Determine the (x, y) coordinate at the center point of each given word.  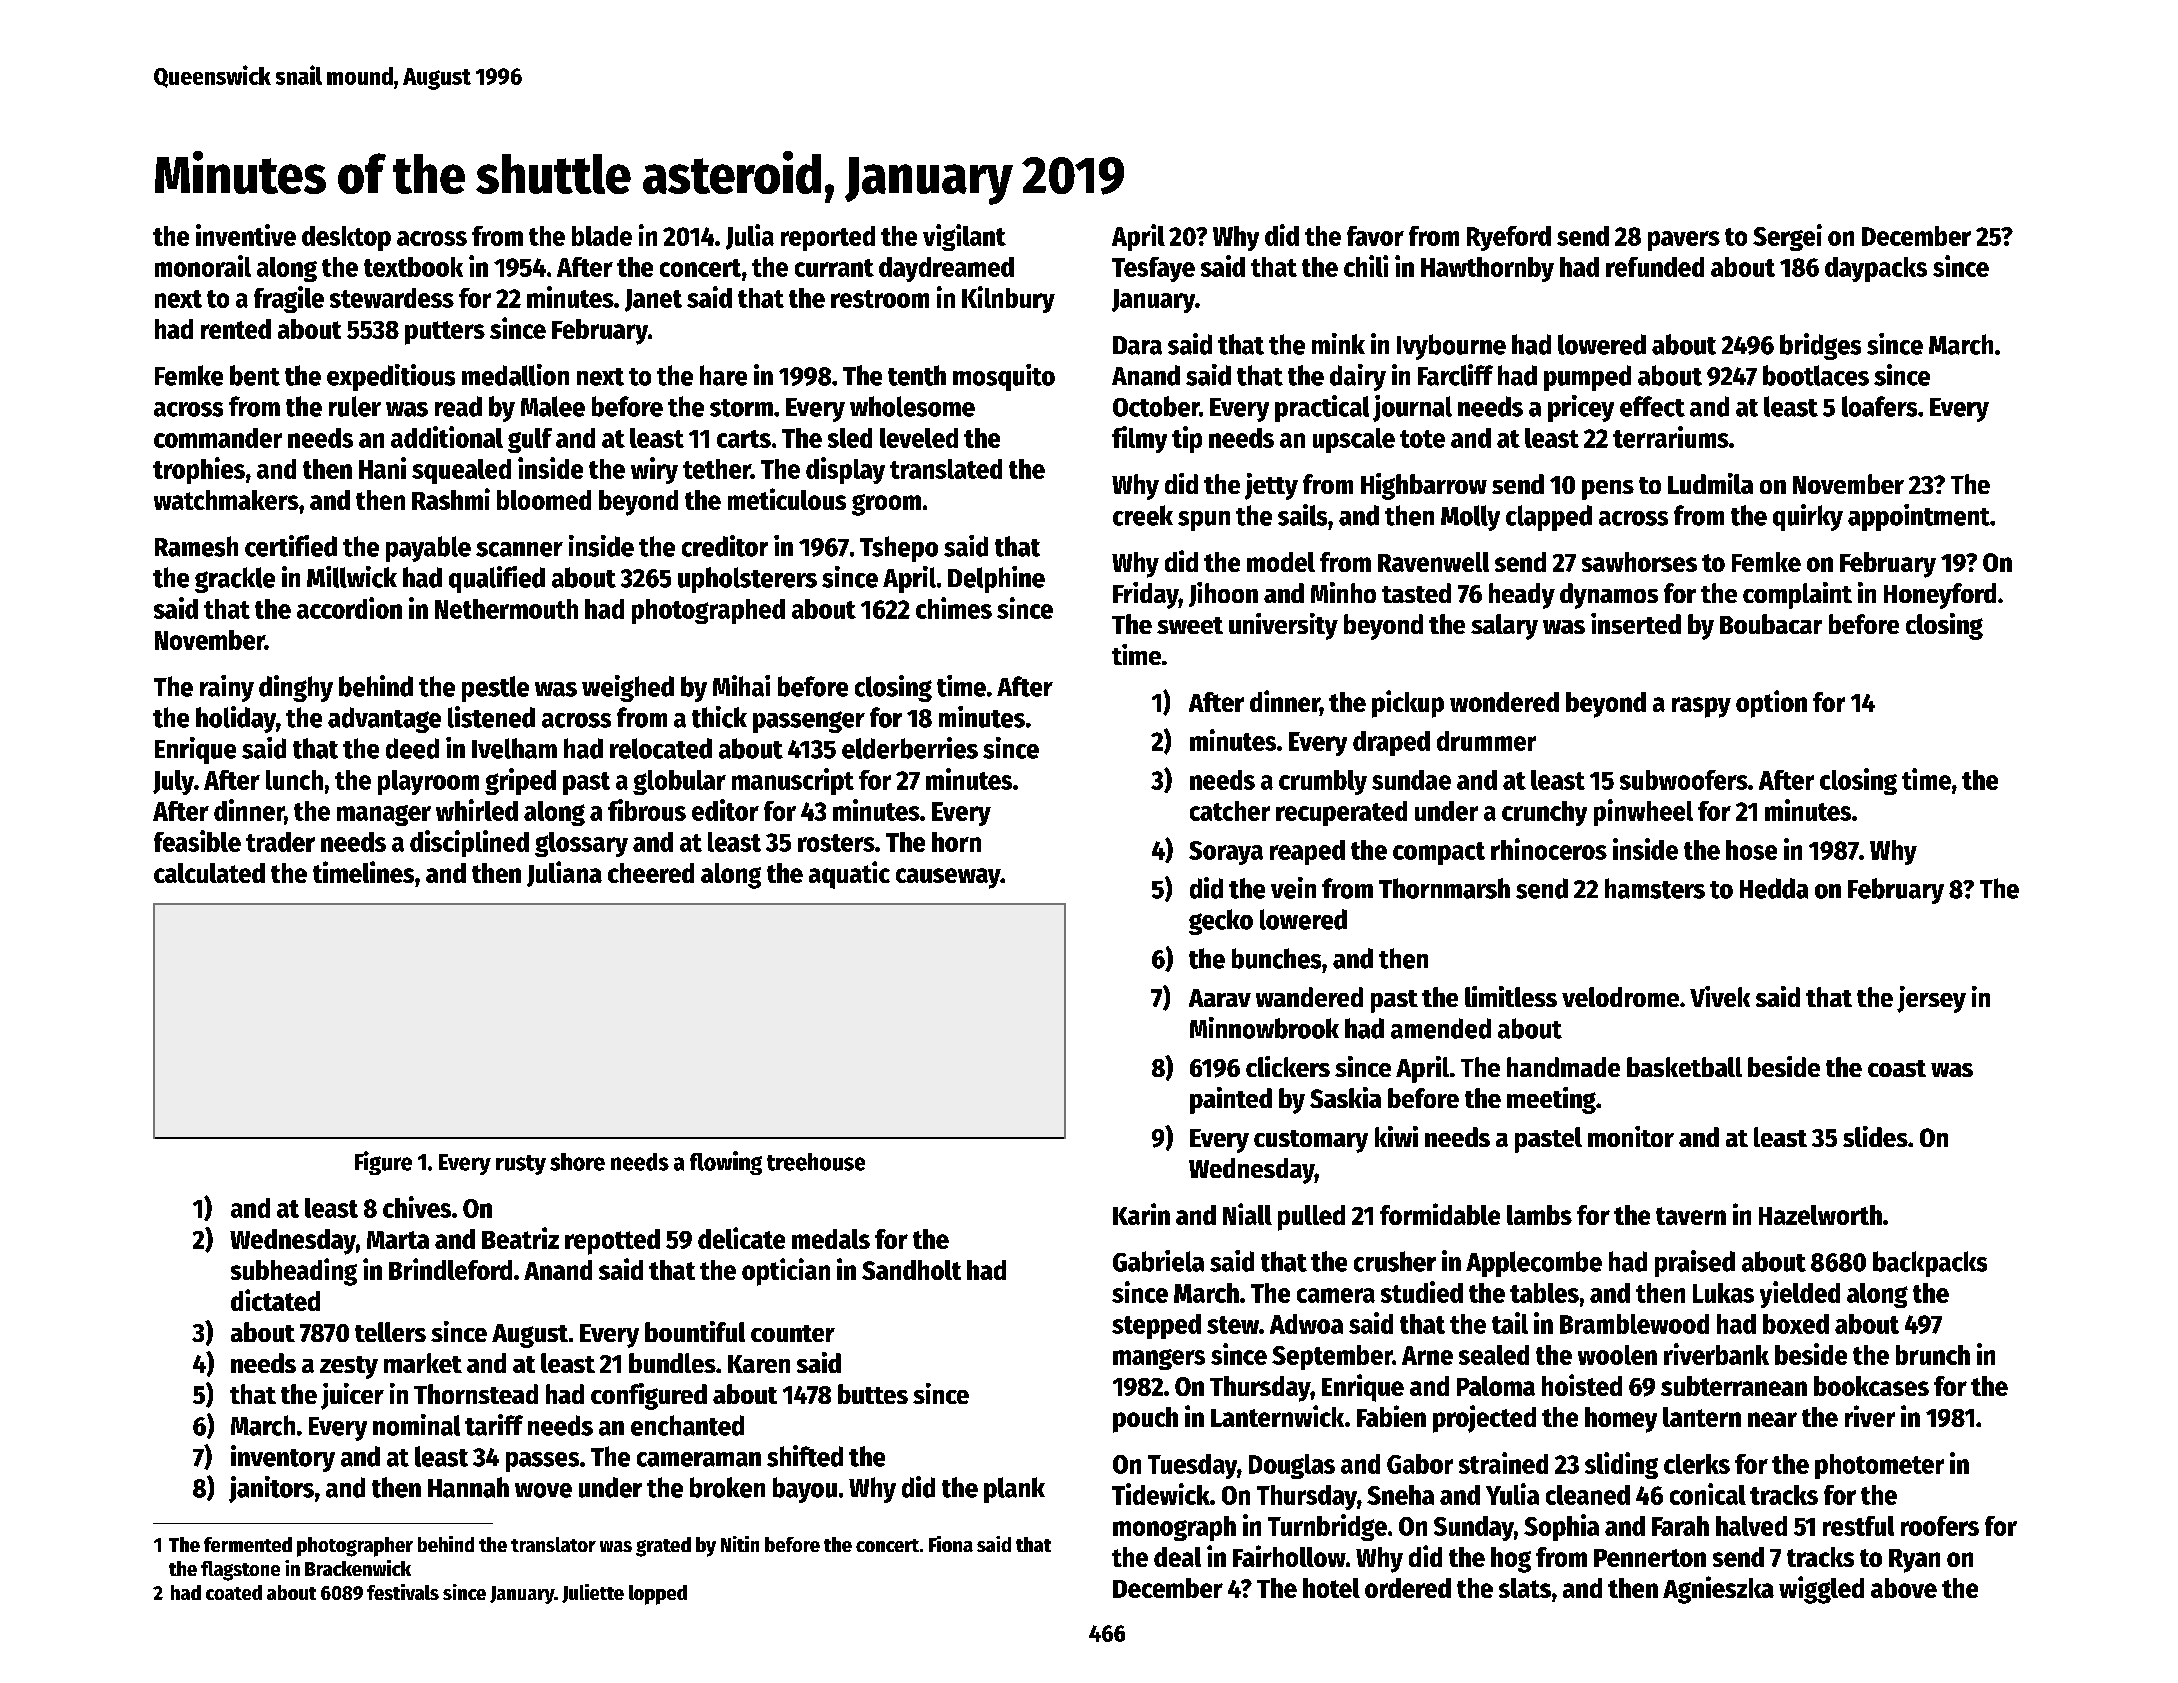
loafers (1879, 406)
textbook (413, 267)
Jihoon (1223, 594)
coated (234, 1592)
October (1156, 406)
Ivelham (514, 748)
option (1771, 704)
